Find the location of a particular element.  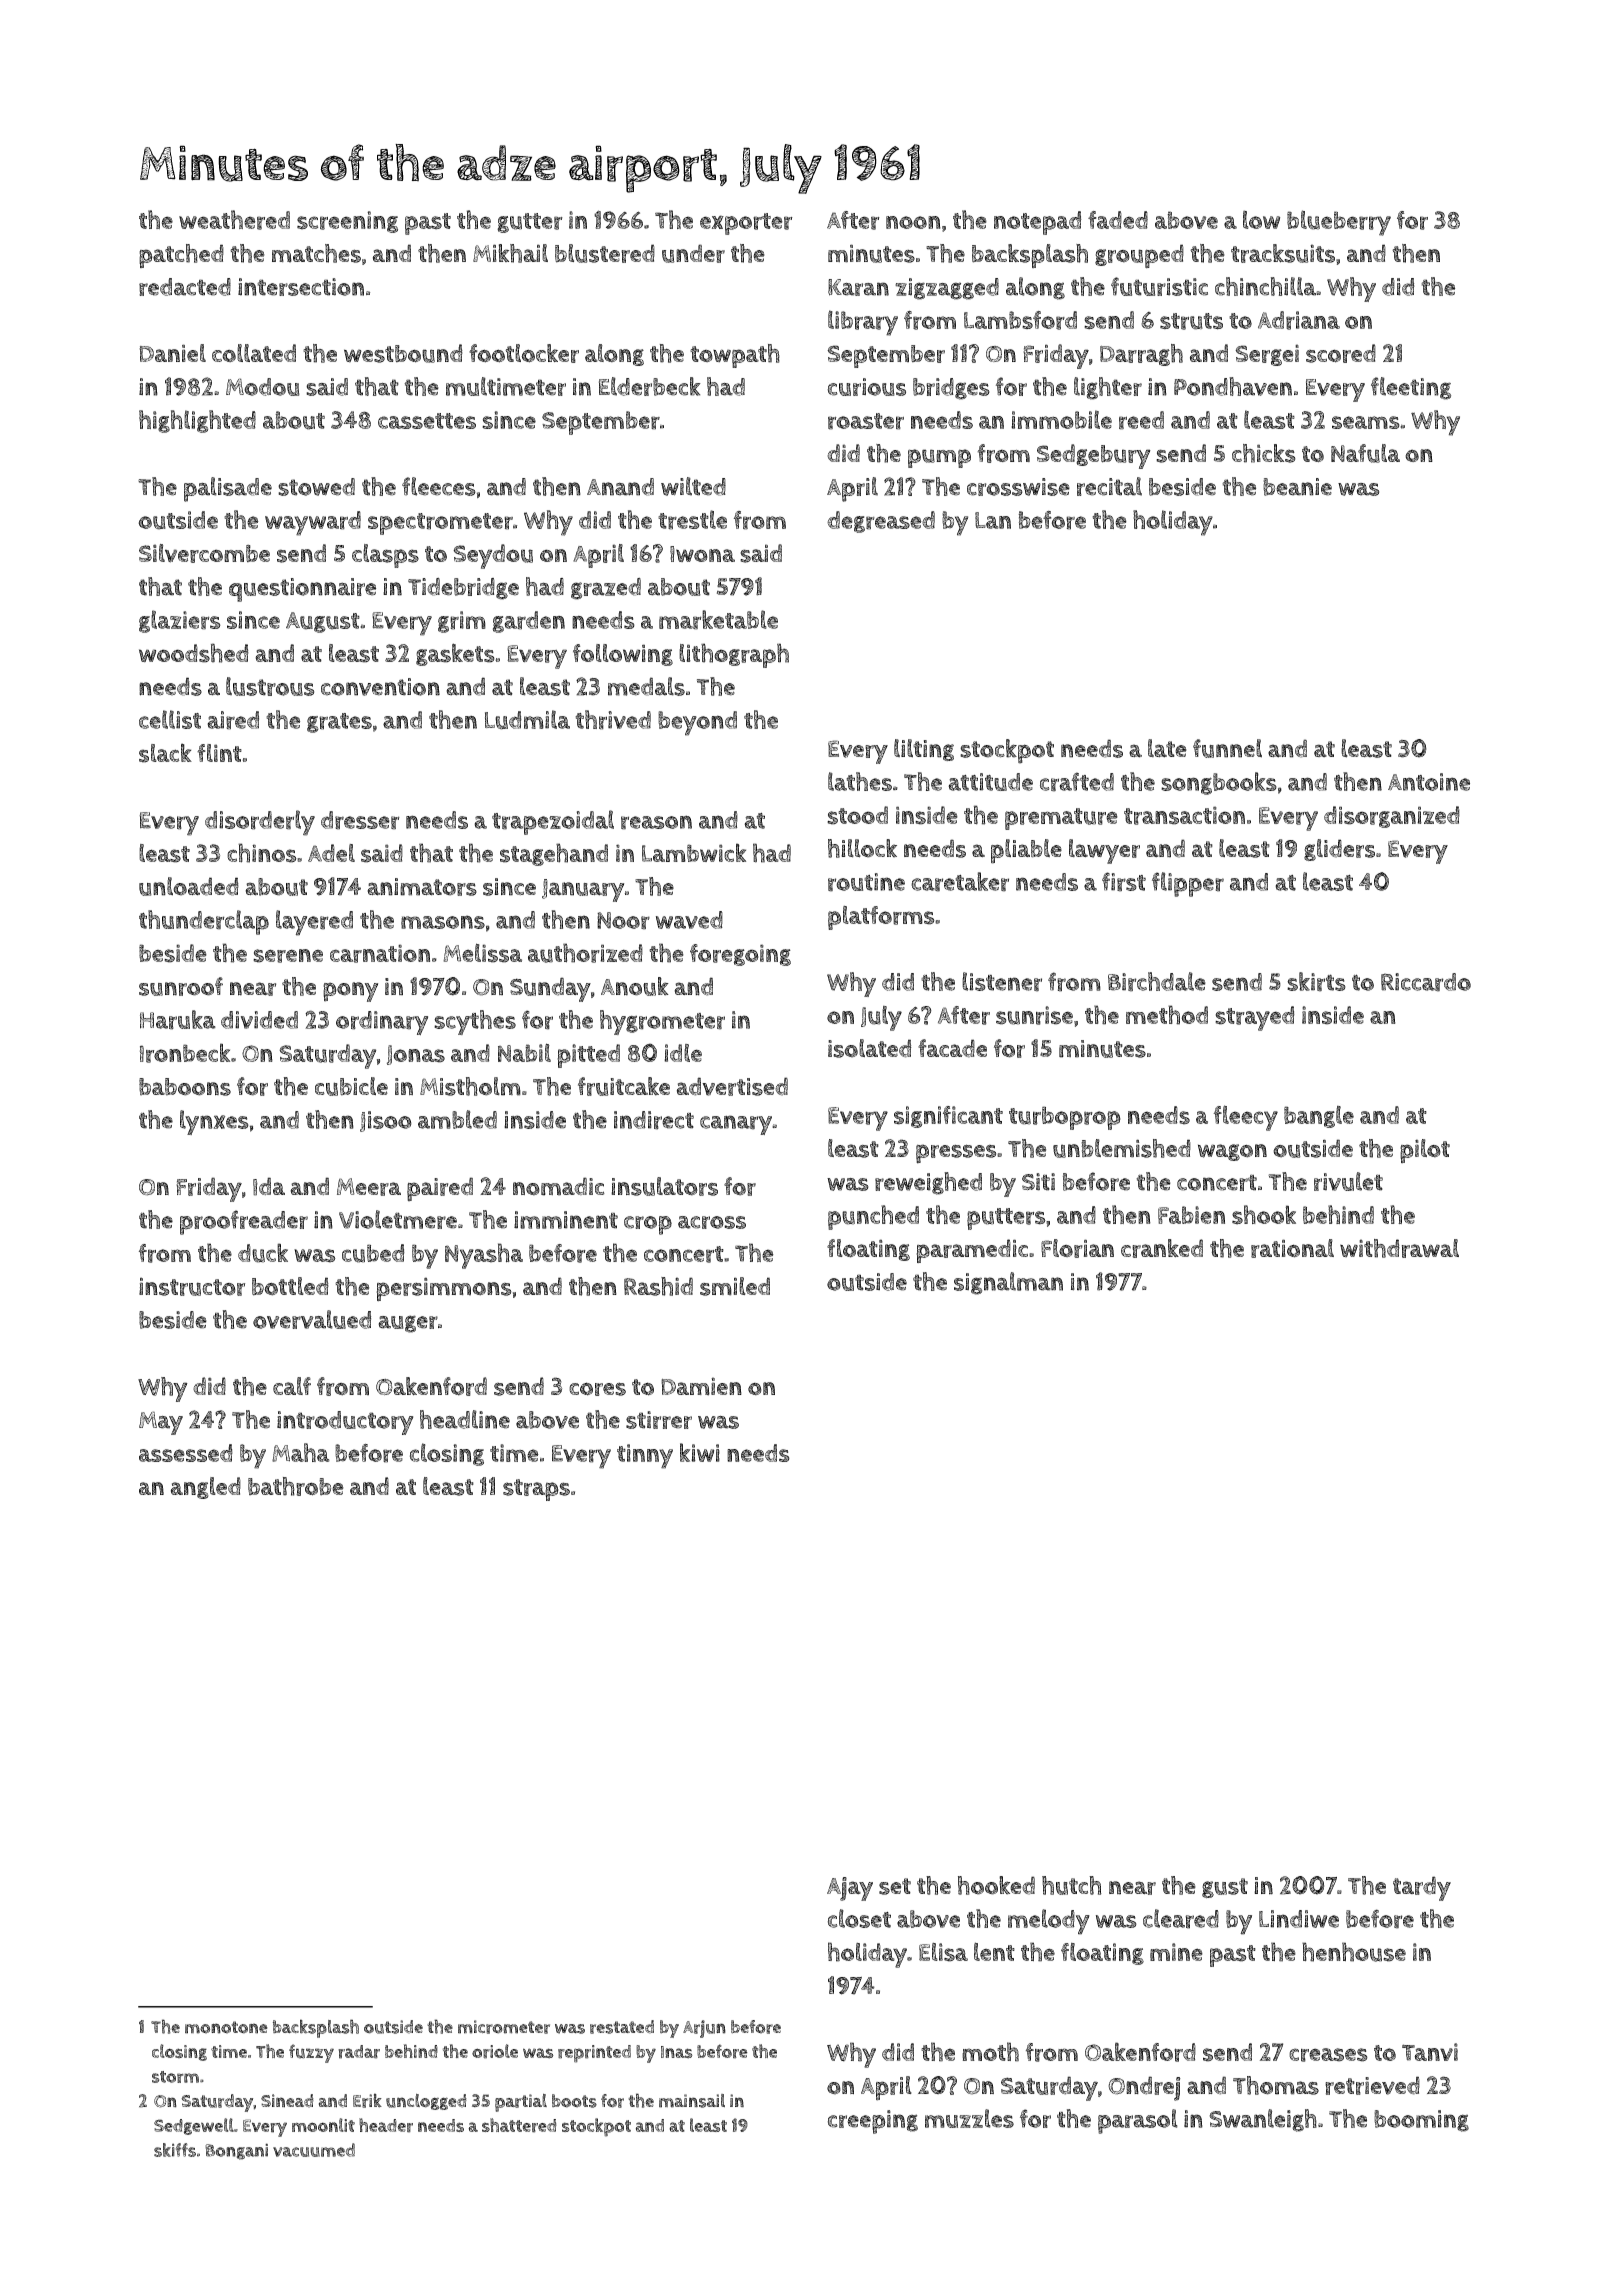

Daniel is located at coordinates (172, 353).
